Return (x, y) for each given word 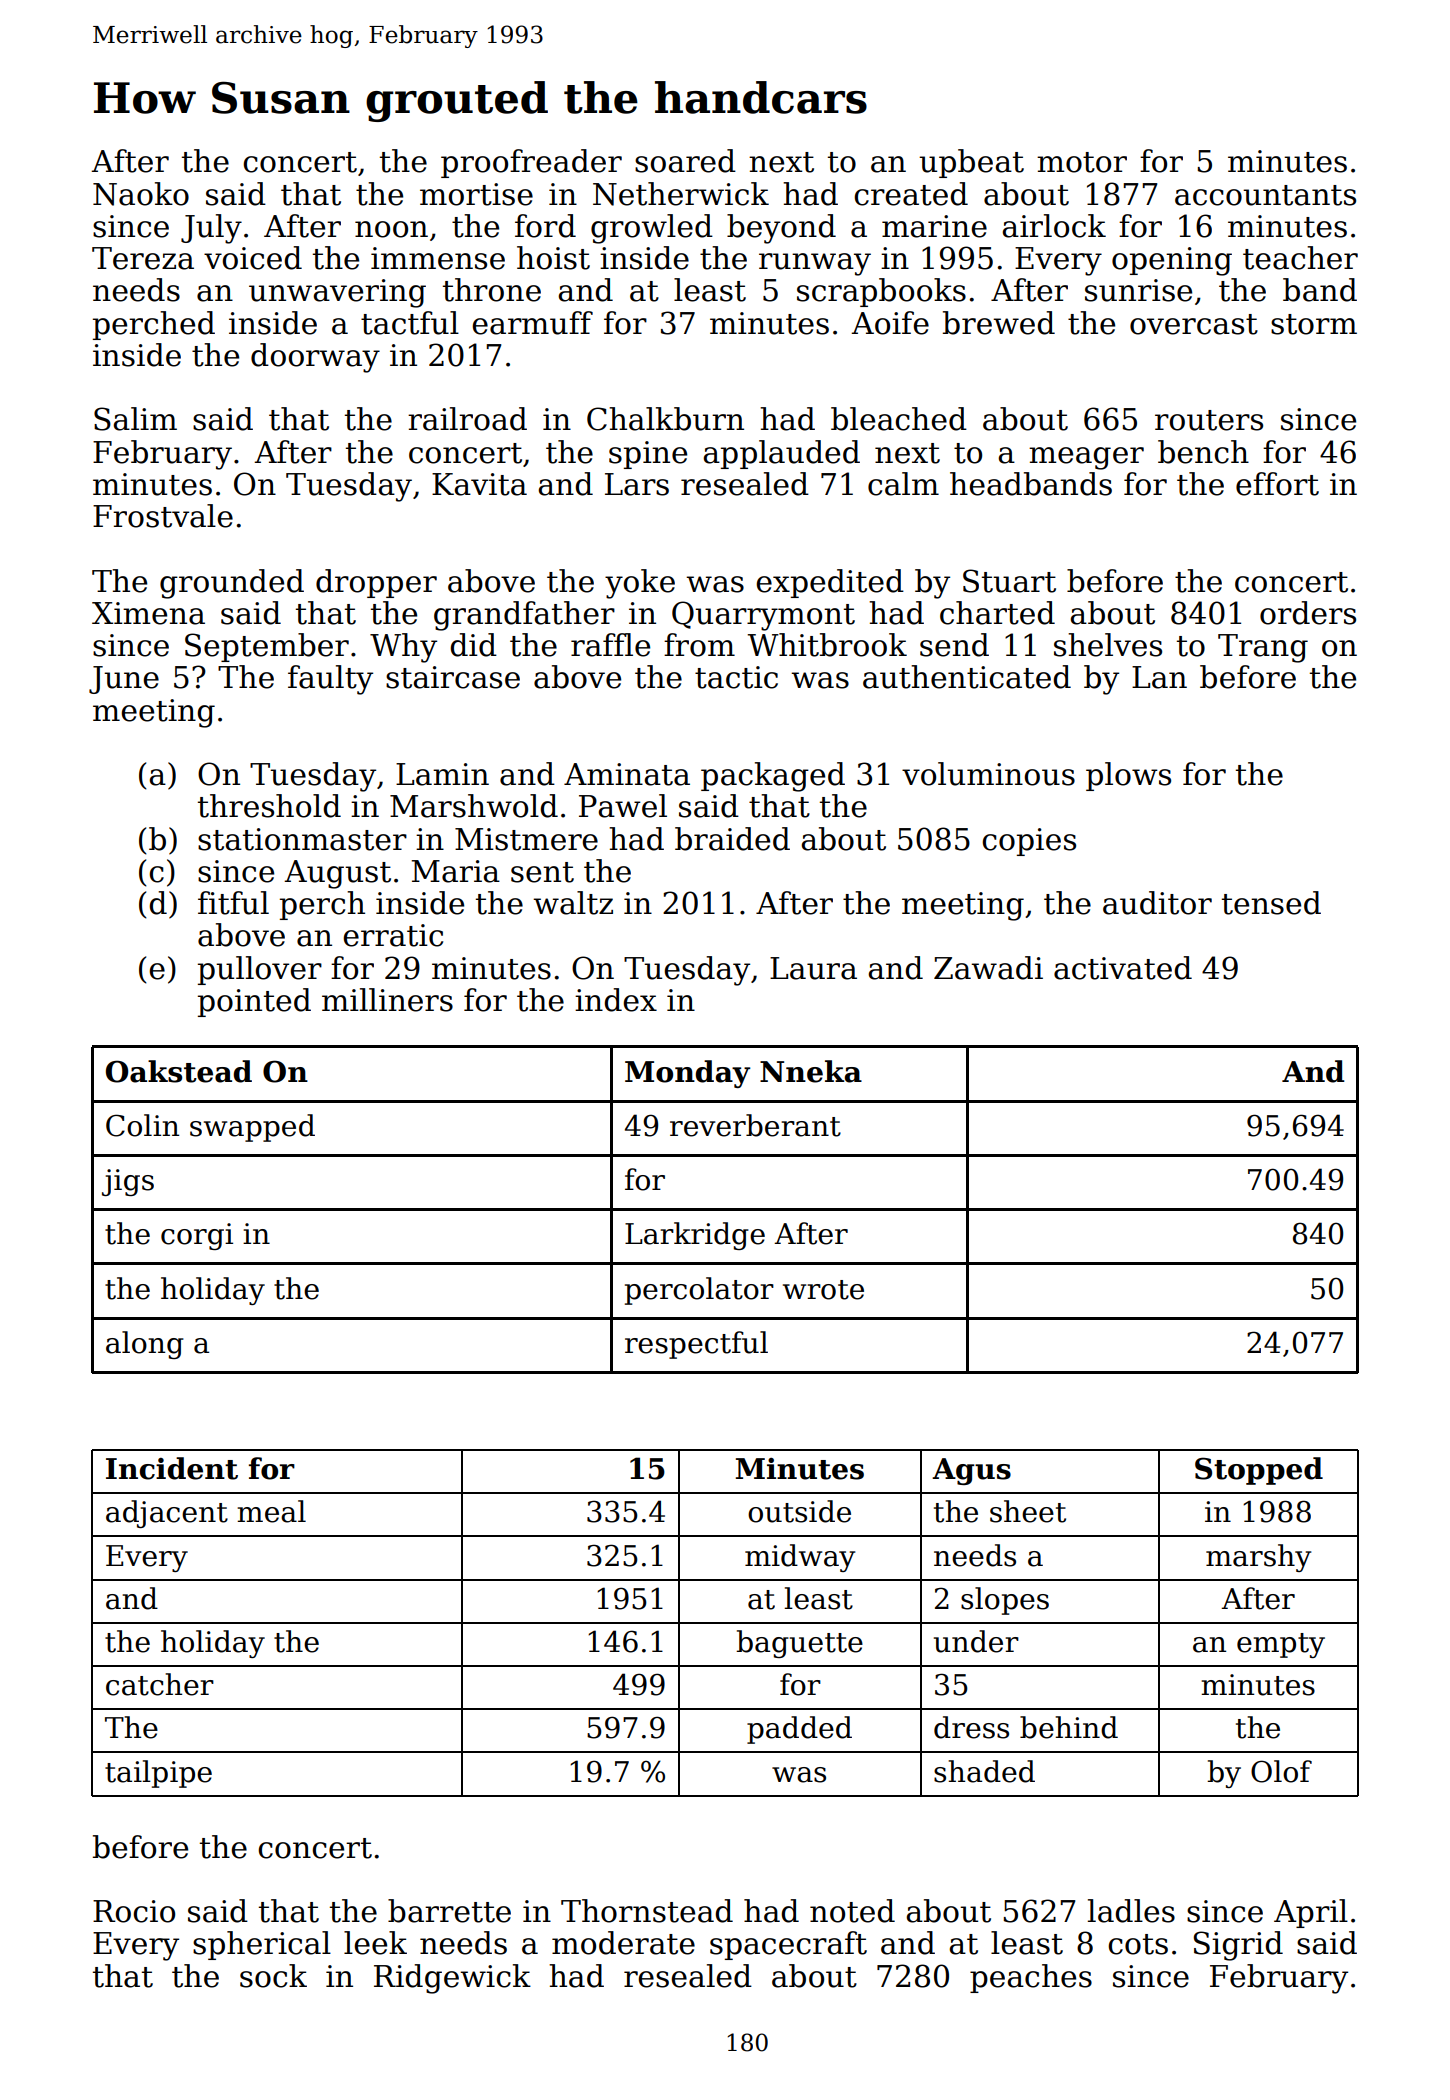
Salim (135, 419)
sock (273, 1976)
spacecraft (788, 1945)
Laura (813, 968)
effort (1277, 484)
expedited (830, 583)
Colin (142, 1125)
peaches (1031, 1978)
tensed (1271, 903)
